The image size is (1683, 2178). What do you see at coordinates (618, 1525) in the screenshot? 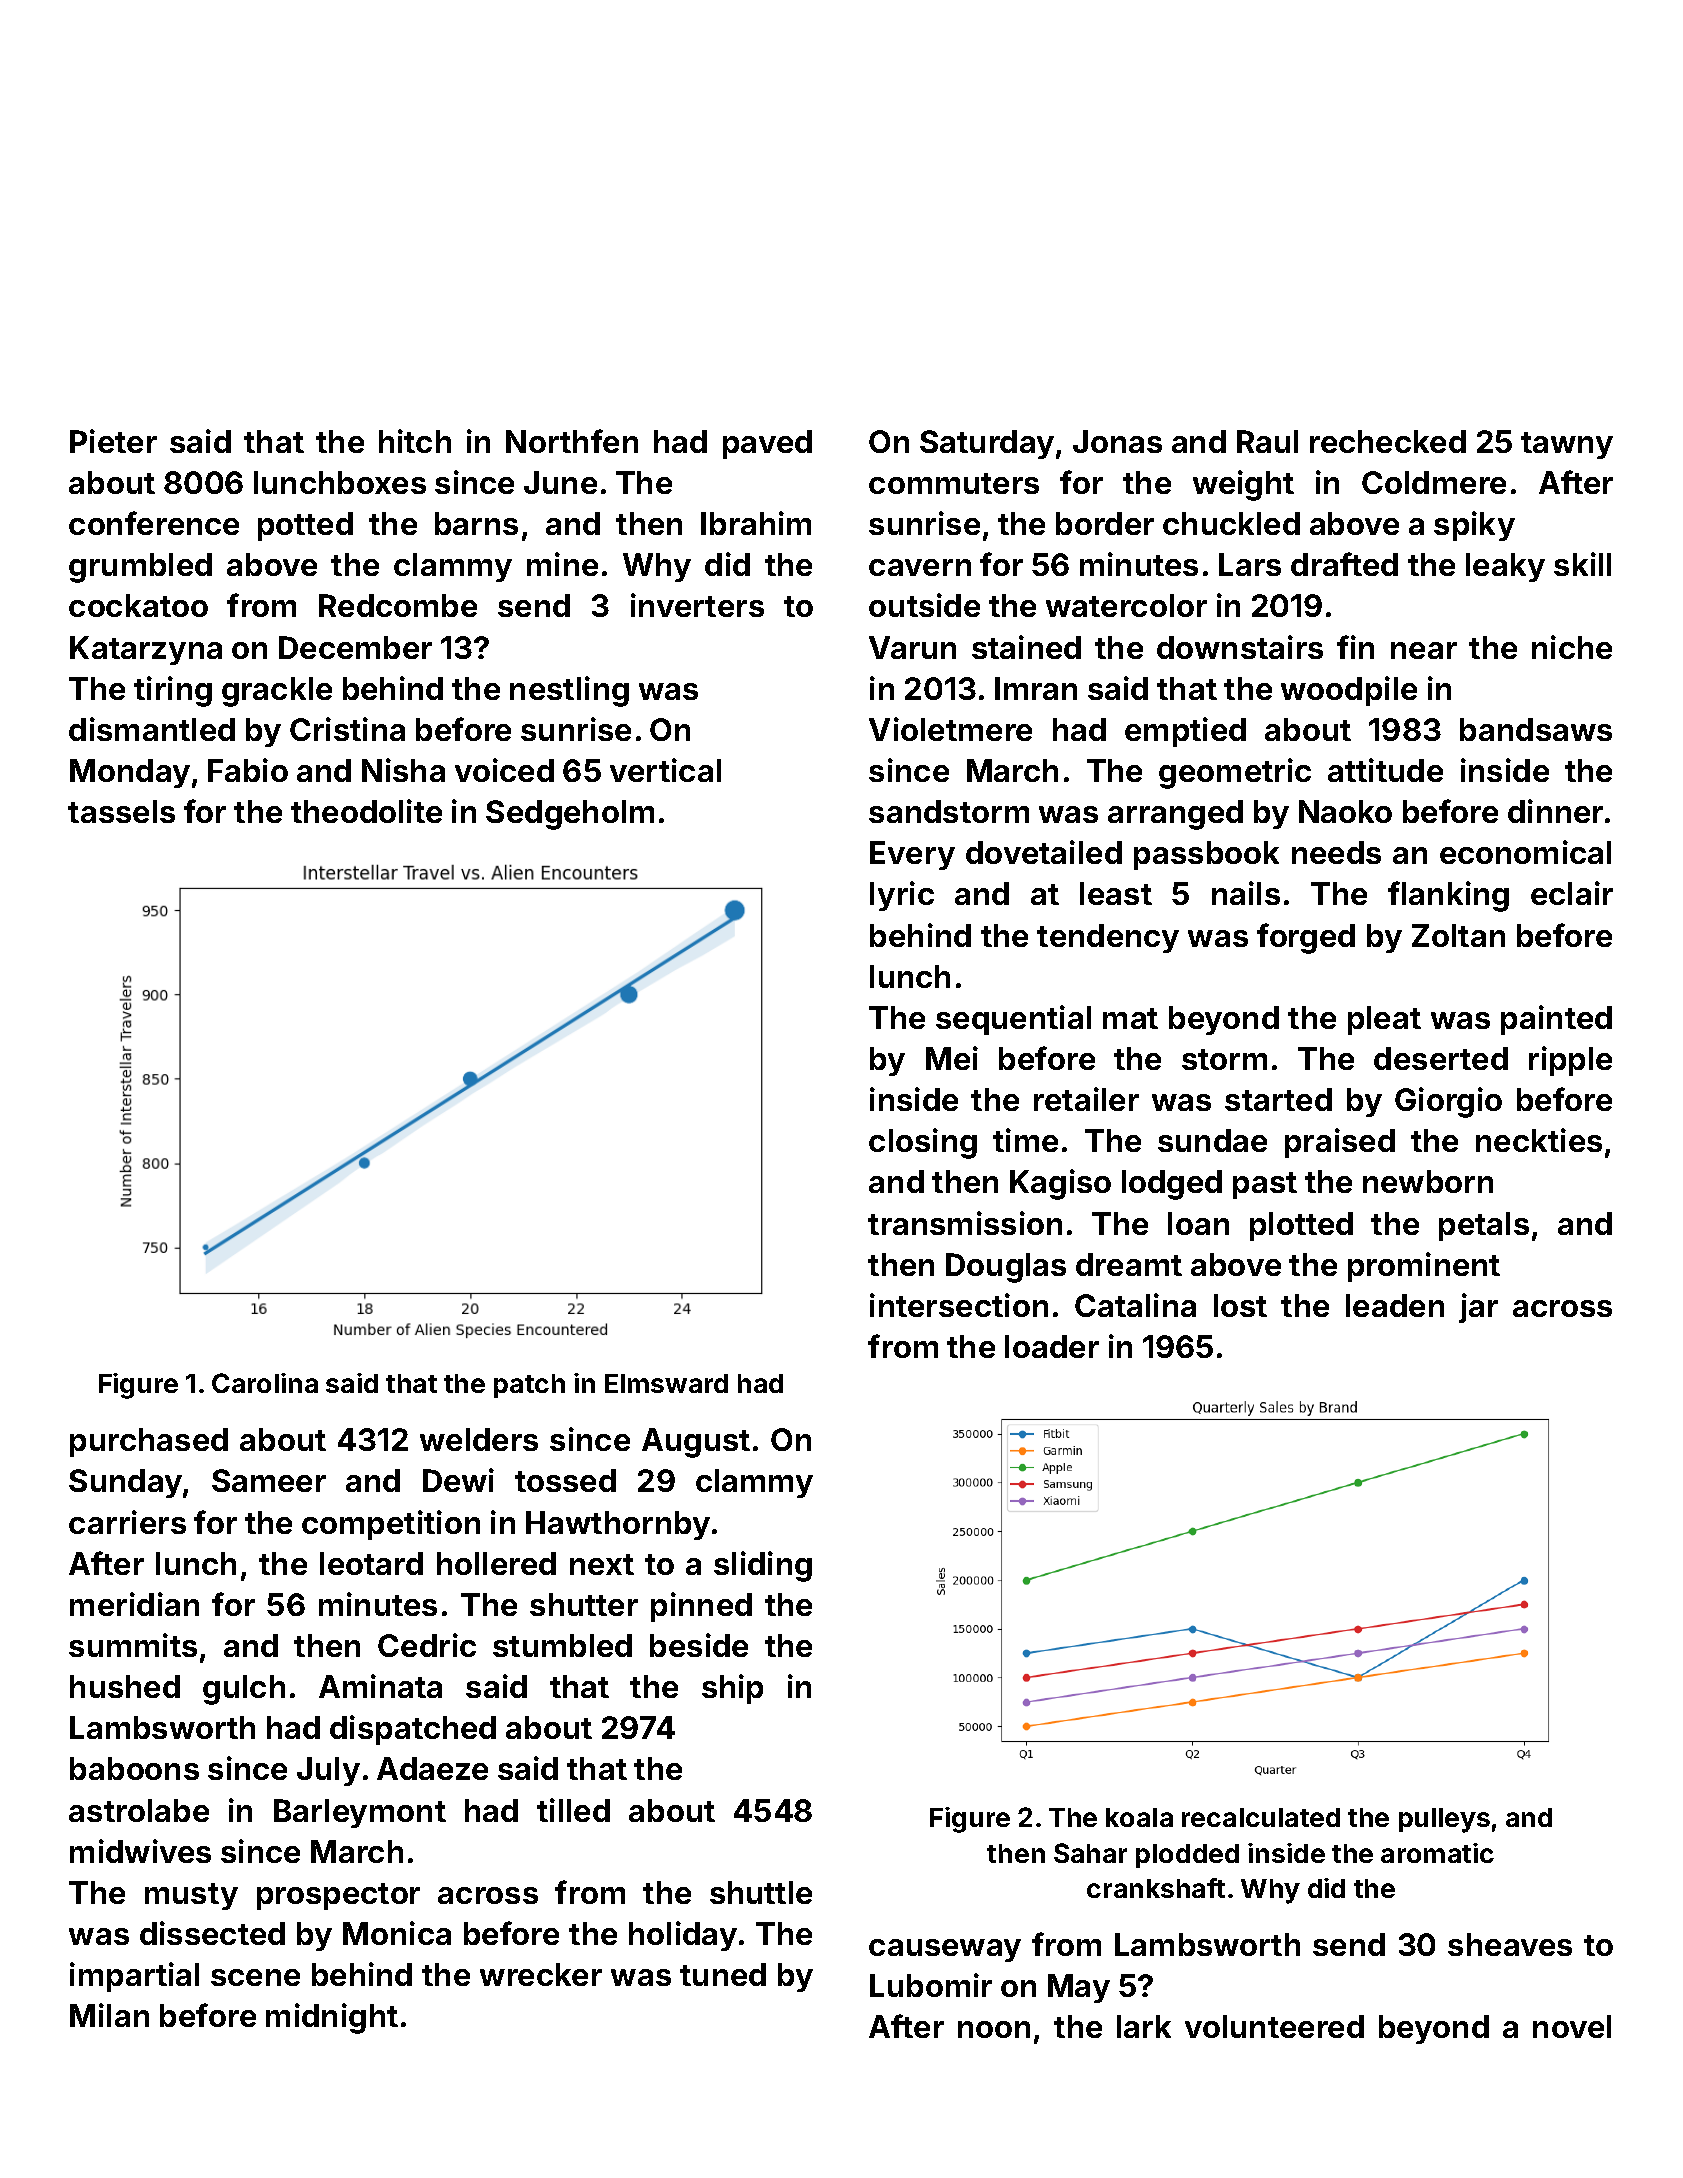
I see `Hawthornby` at bounding box center [618, 1525].
